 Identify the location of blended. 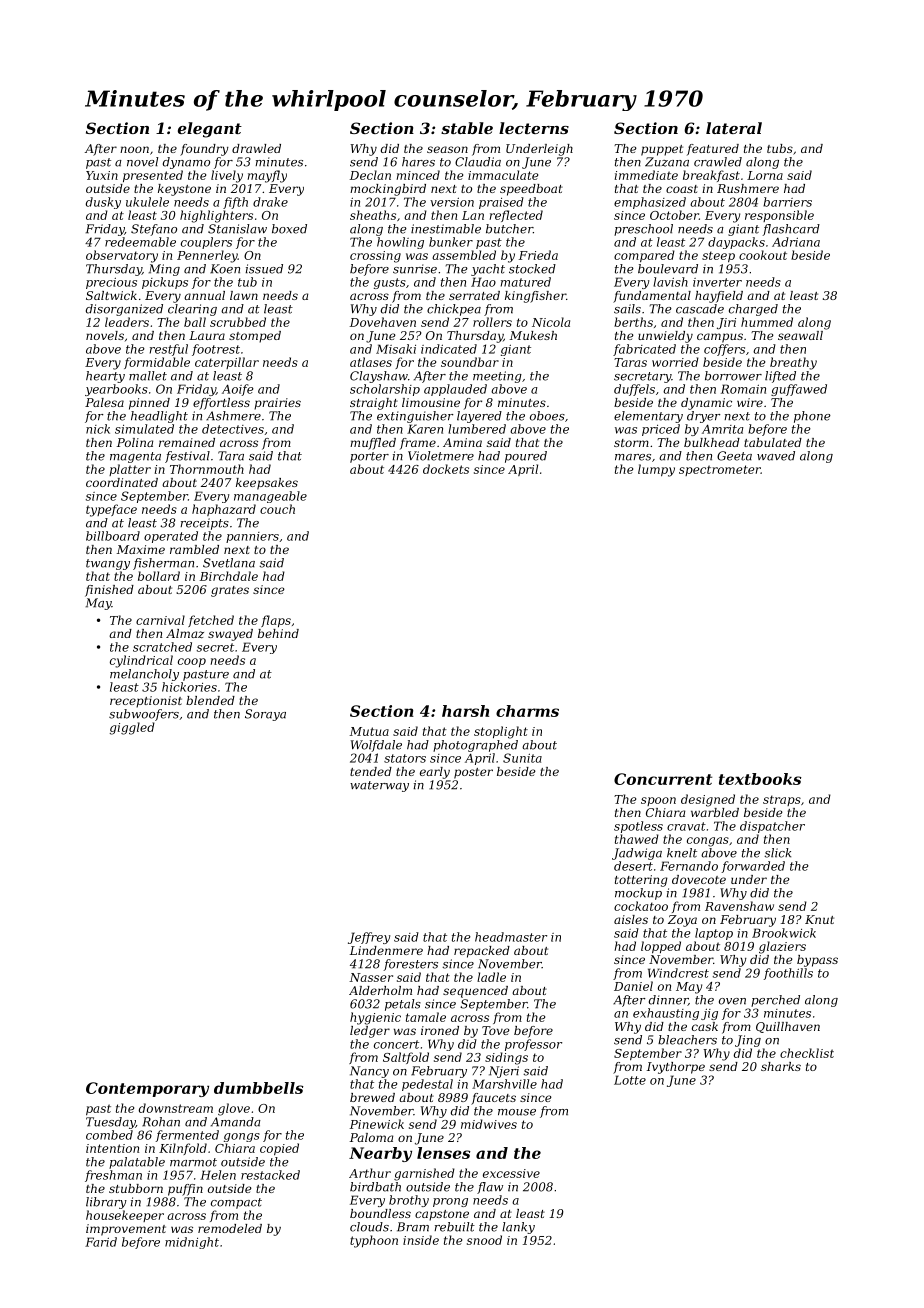
(210, 700).
